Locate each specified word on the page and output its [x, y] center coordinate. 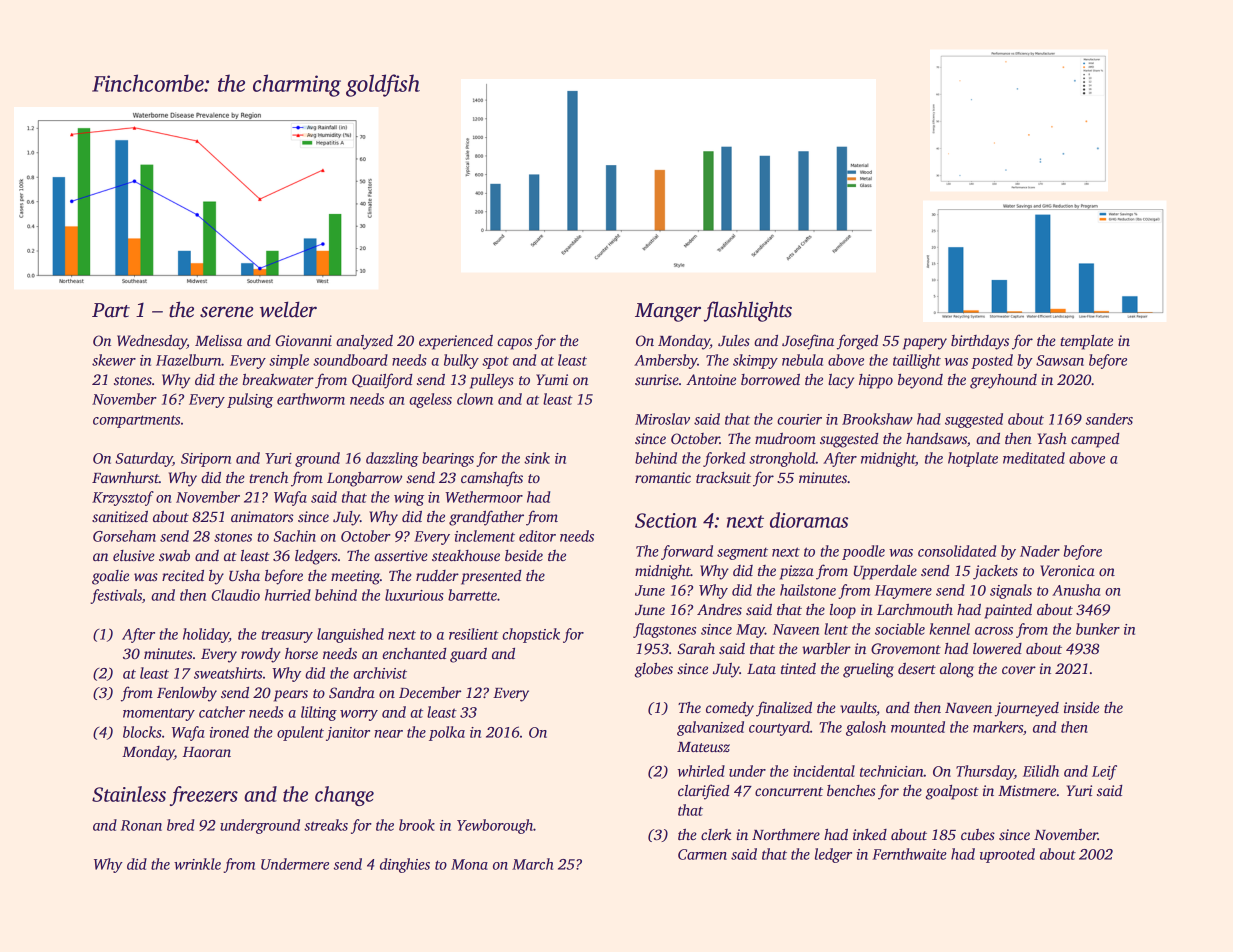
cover [1019, 670]
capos [514, 344]
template [1086, 342]
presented [491, 577]
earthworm [311, 399]
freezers [204, 796]
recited [183, 575]
